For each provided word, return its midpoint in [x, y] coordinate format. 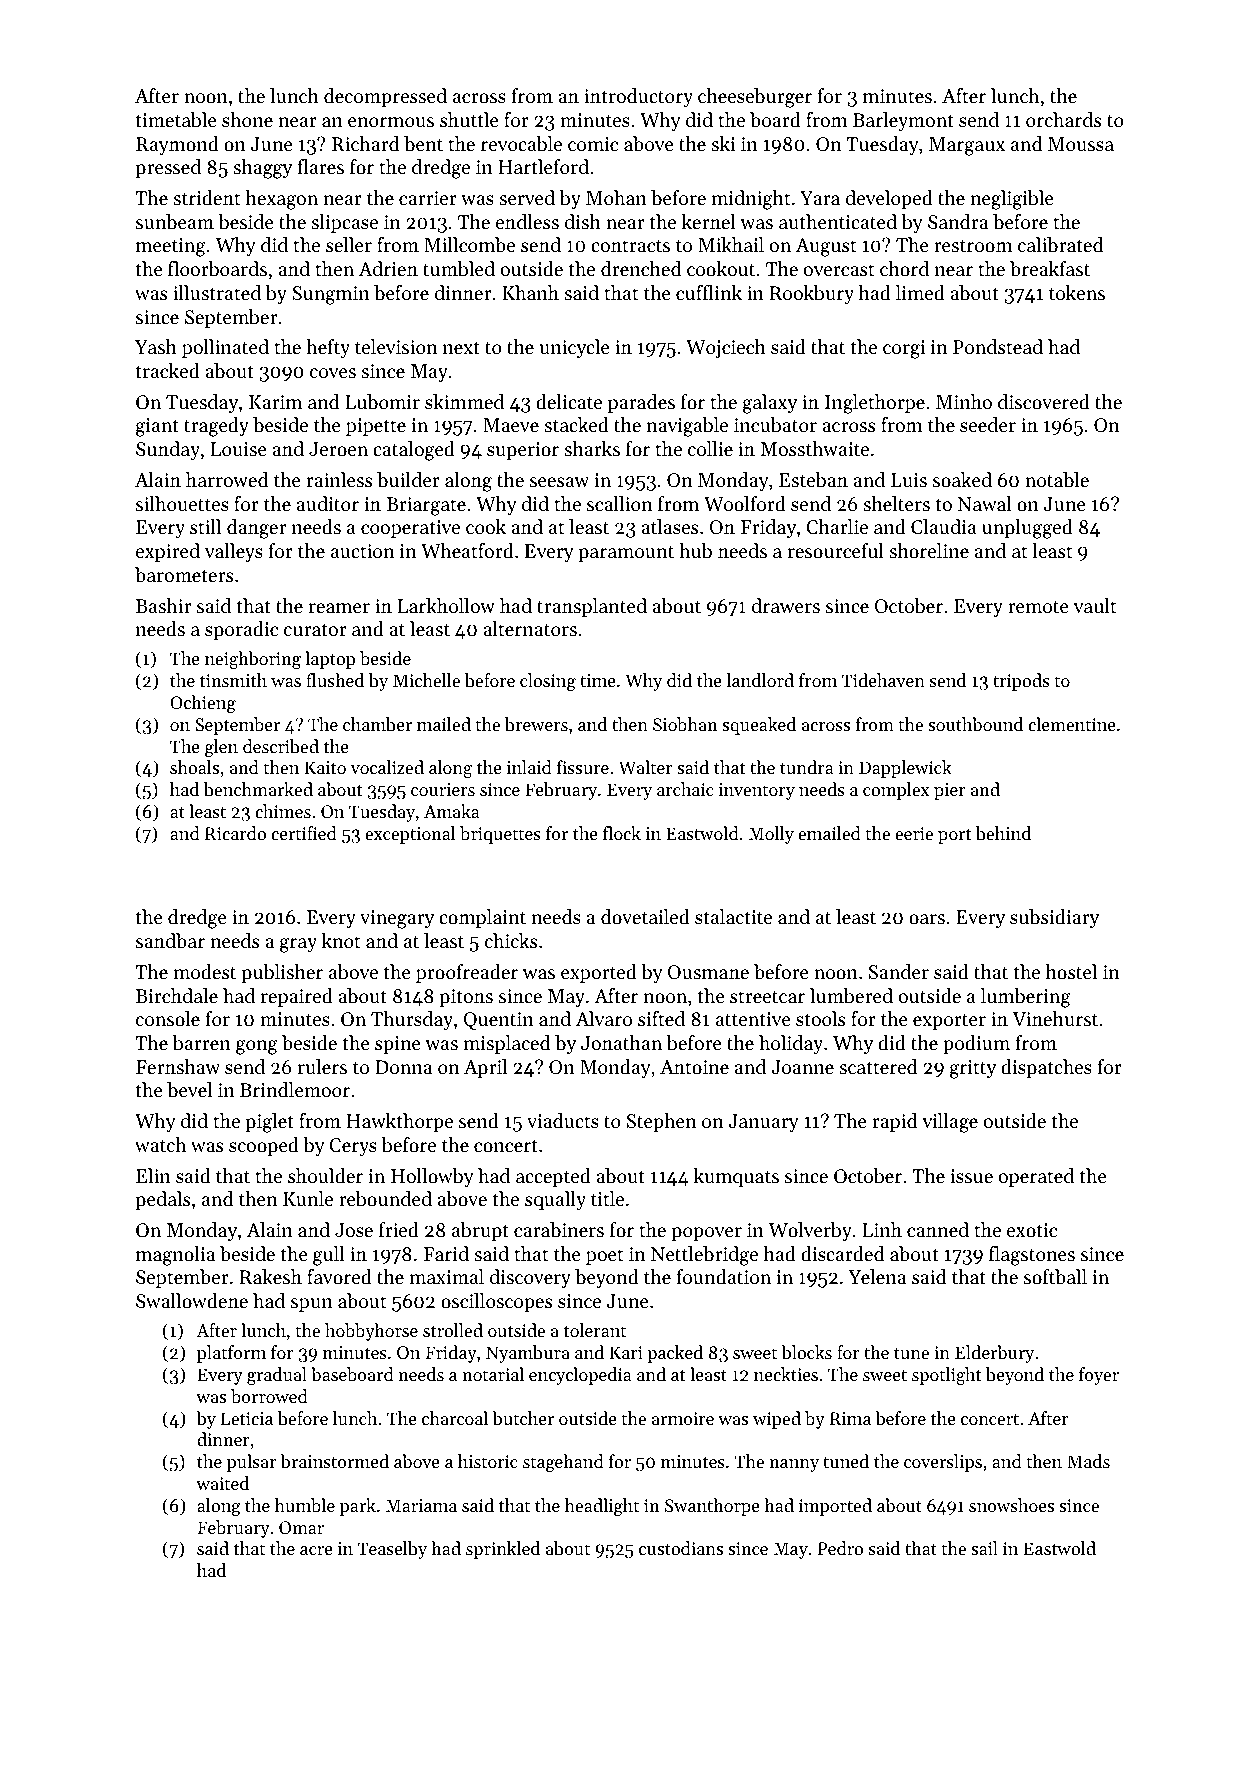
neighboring [253, 660]
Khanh [530, 292]
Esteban [813, 480]
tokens [1077, 293]
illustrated [217, 293]
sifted [661, 1019]
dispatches [1046, 1068]
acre [316, 1550]
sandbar [170, 941]
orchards [1063, 120]
